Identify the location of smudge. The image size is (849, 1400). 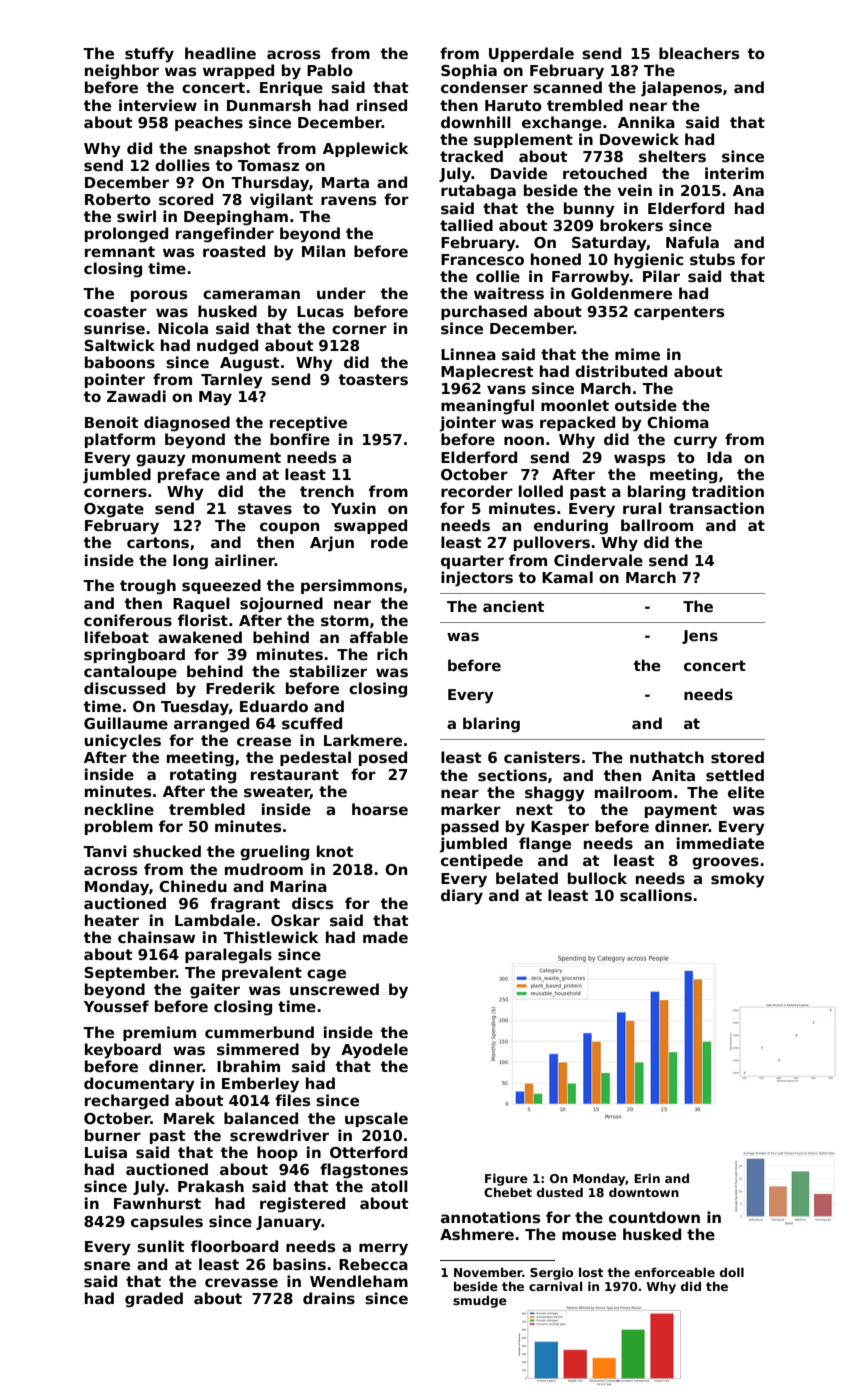
(480, 1301).
